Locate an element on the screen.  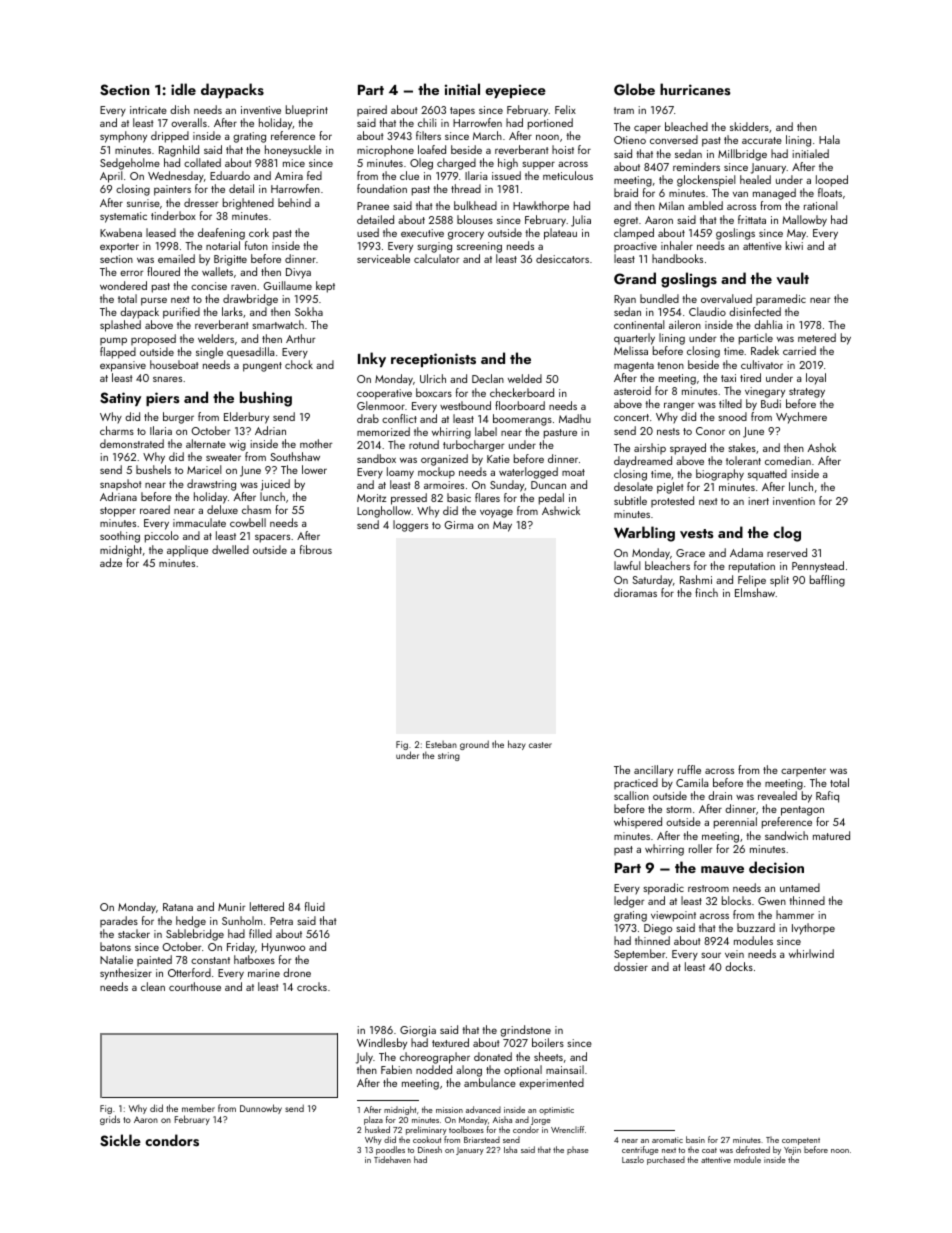
Sickle is located at coordinates (120, 1140).
